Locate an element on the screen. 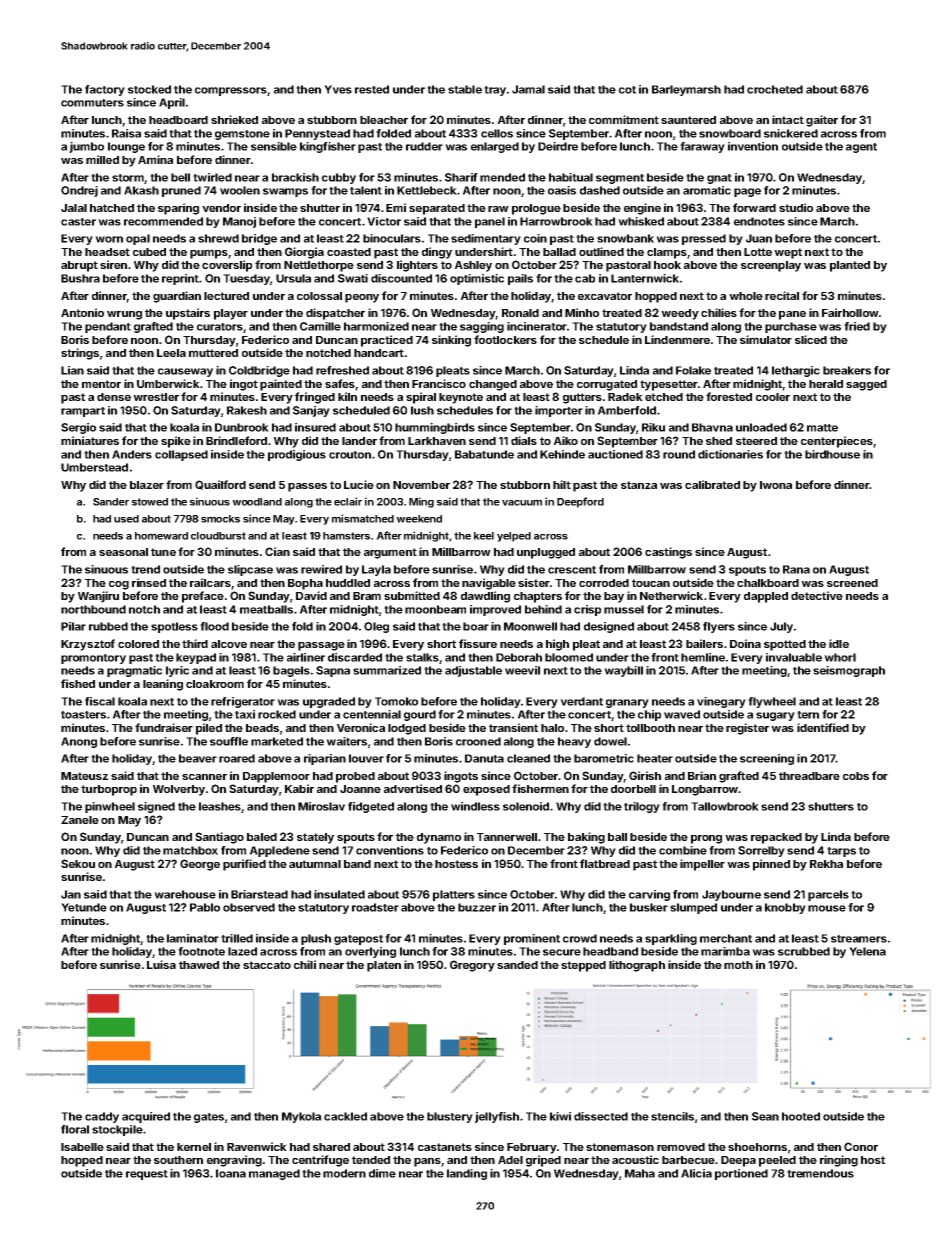 This screenshot has width=952, height=1233. painted is located at coordinates (281, 385).
